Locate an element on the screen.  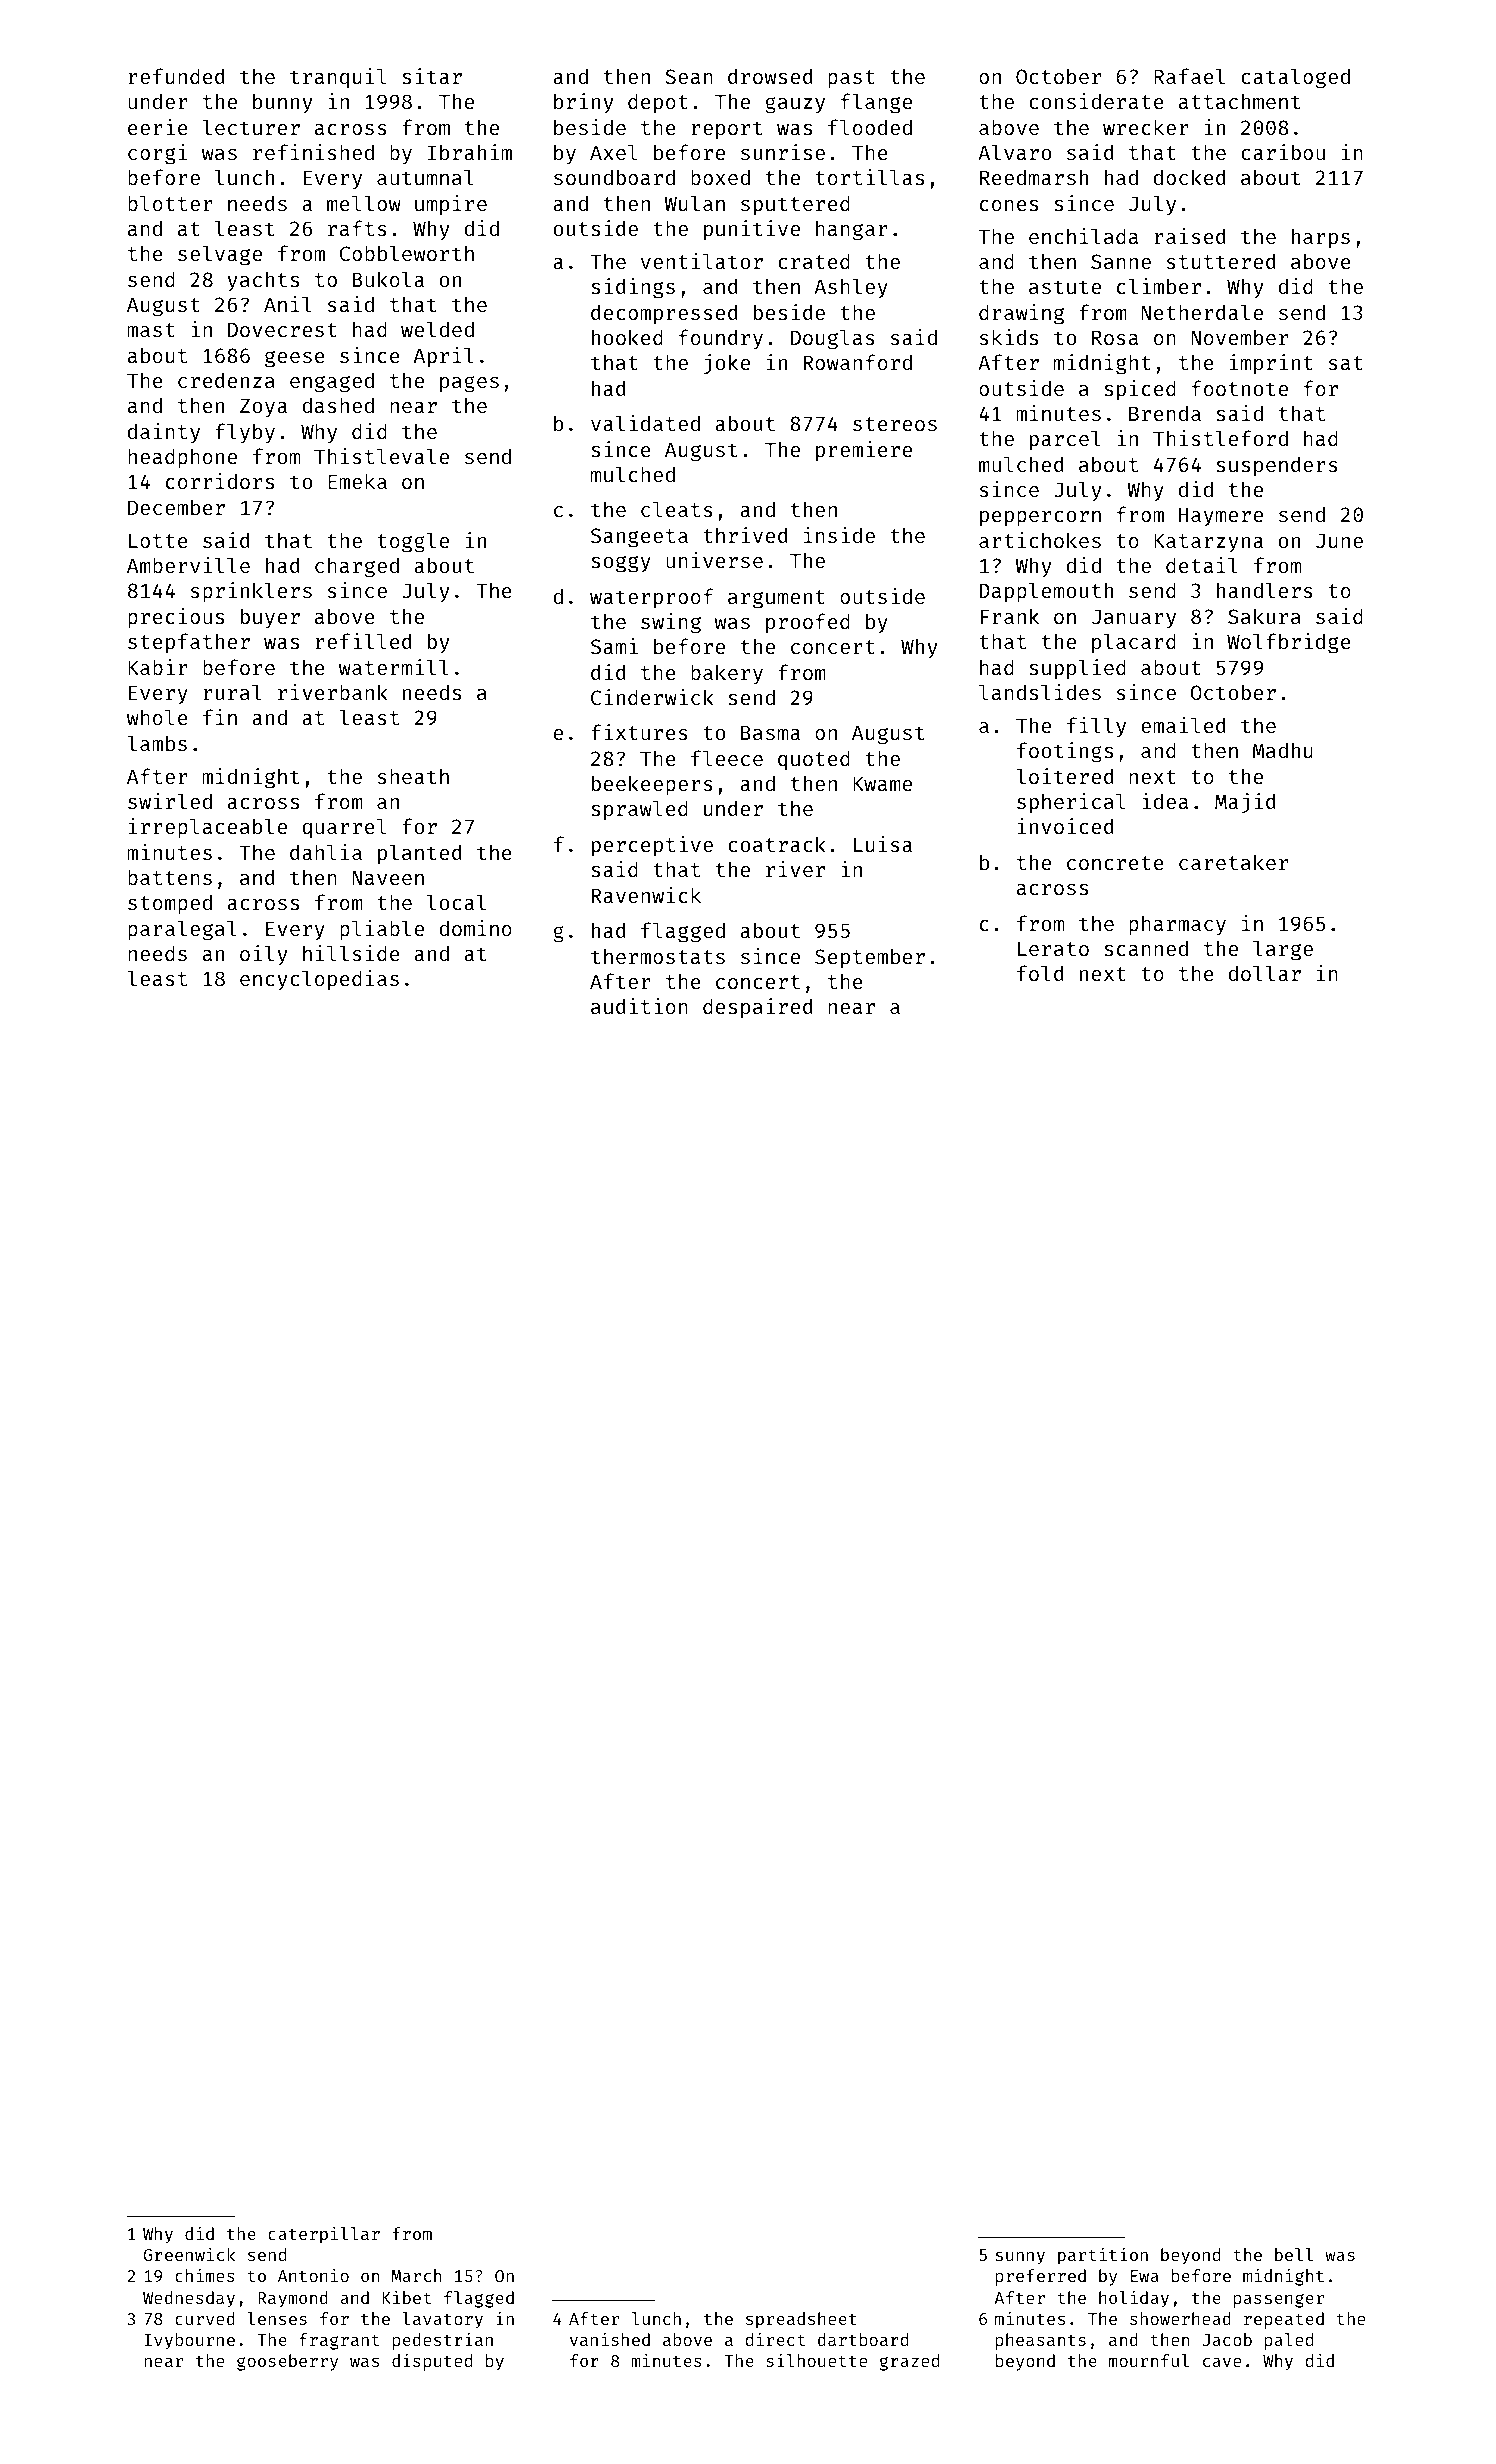
paralegal is located at coordinates (182, 930).
